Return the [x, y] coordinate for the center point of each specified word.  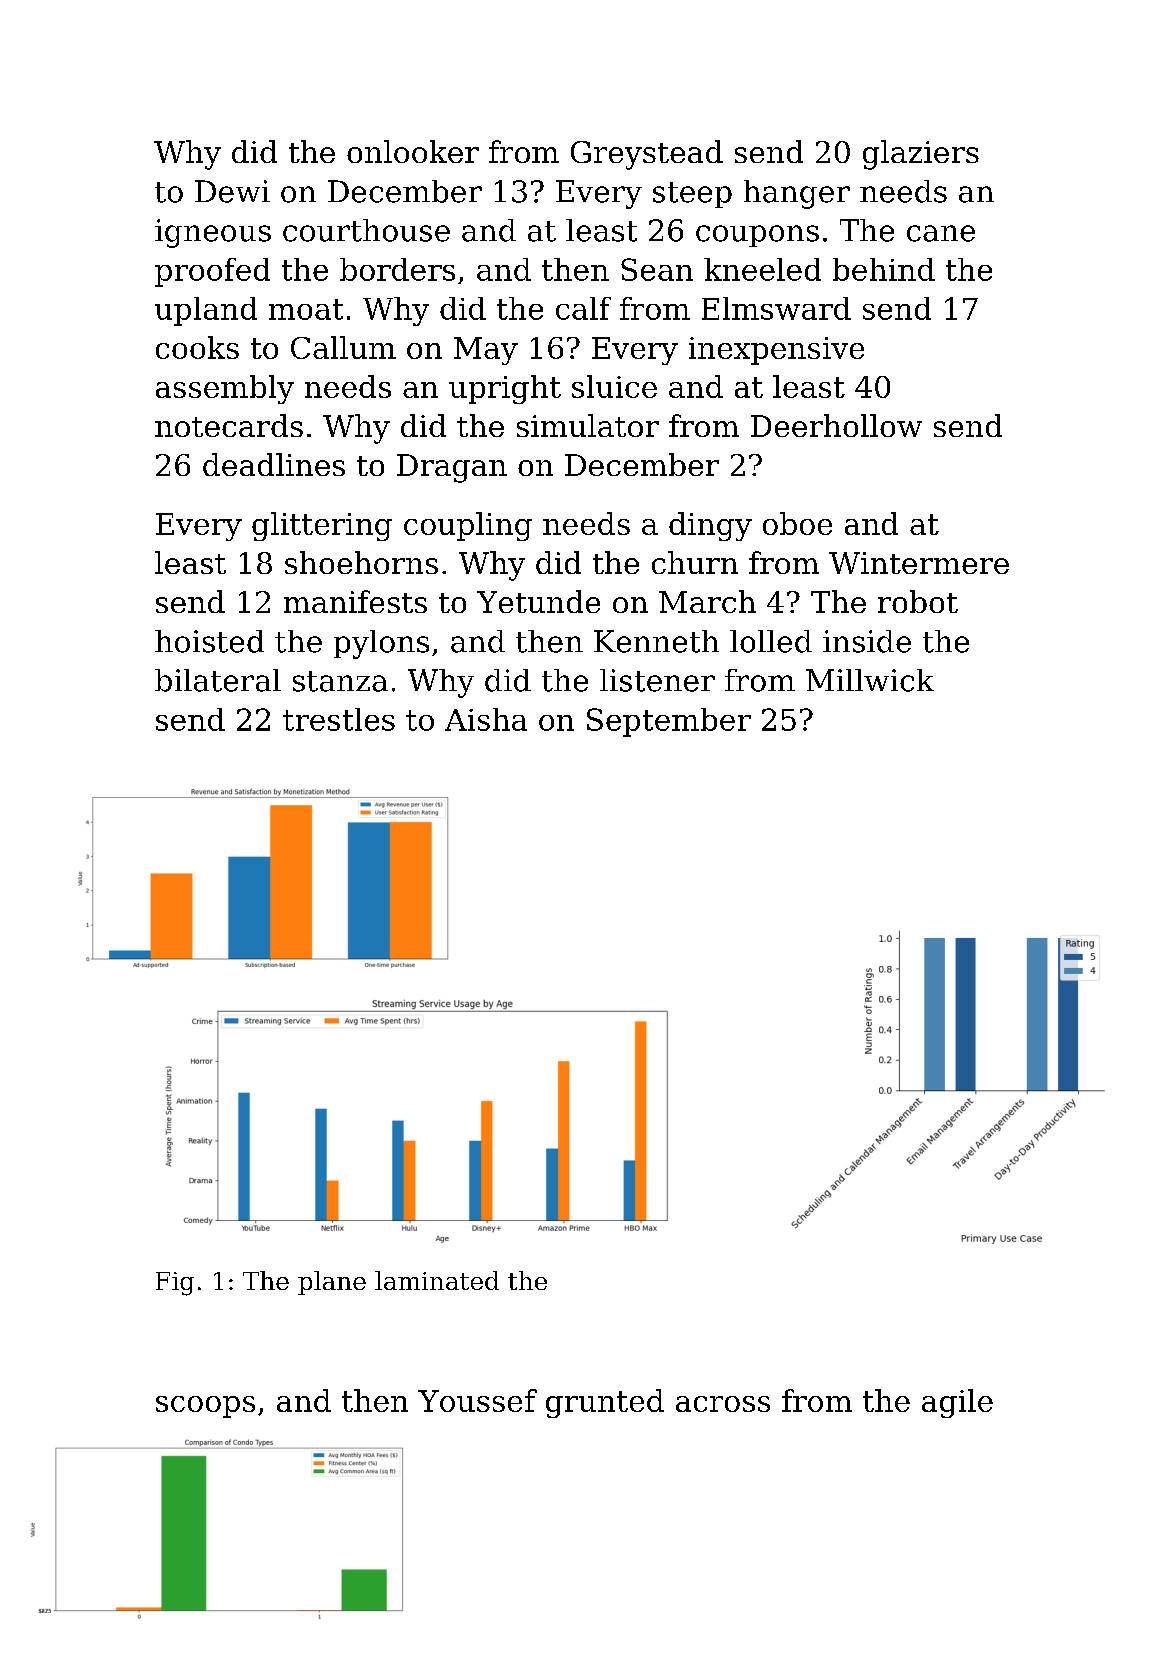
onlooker [413, 151]
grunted [605, 1403]
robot [918, 601]
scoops [205, 1407]
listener [657, 680]
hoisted [209, 641]
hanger [797, 194]
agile [957, 1403]
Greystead [647, 155]
